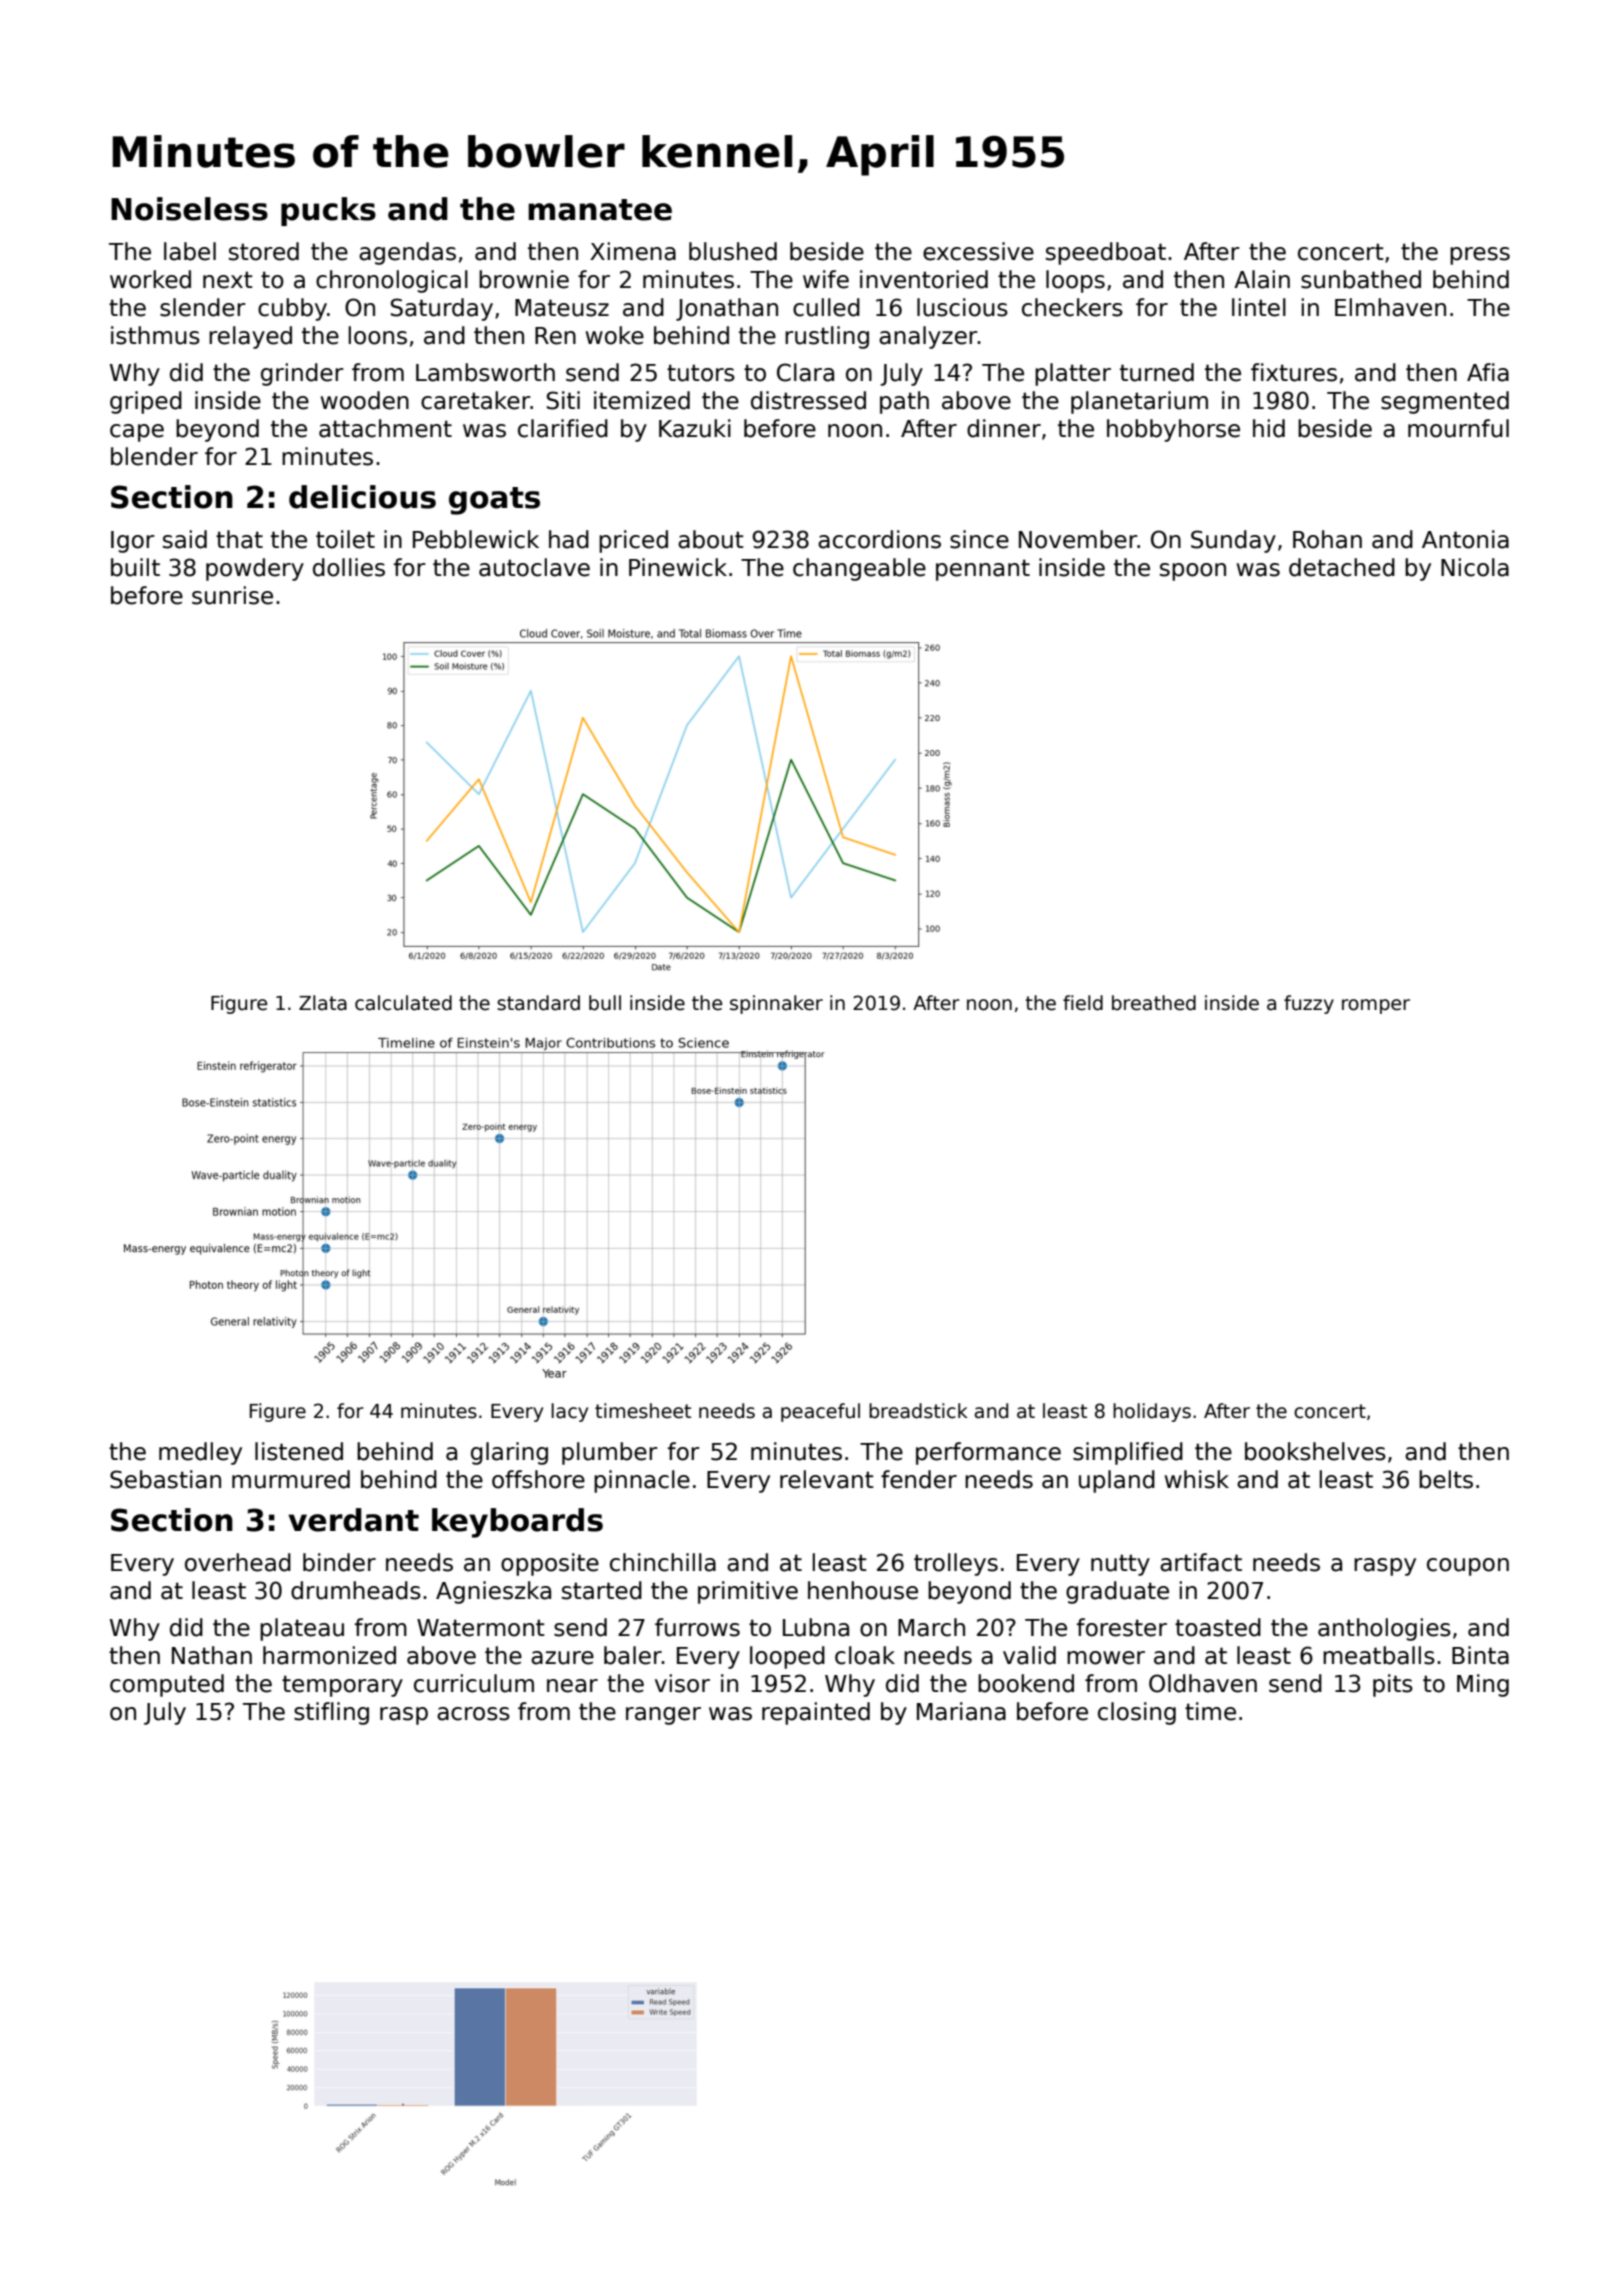 This document has width=1620, height=2292. Describe the element at coordinates (365, 400) in the document. I see `wooden` at that location.
